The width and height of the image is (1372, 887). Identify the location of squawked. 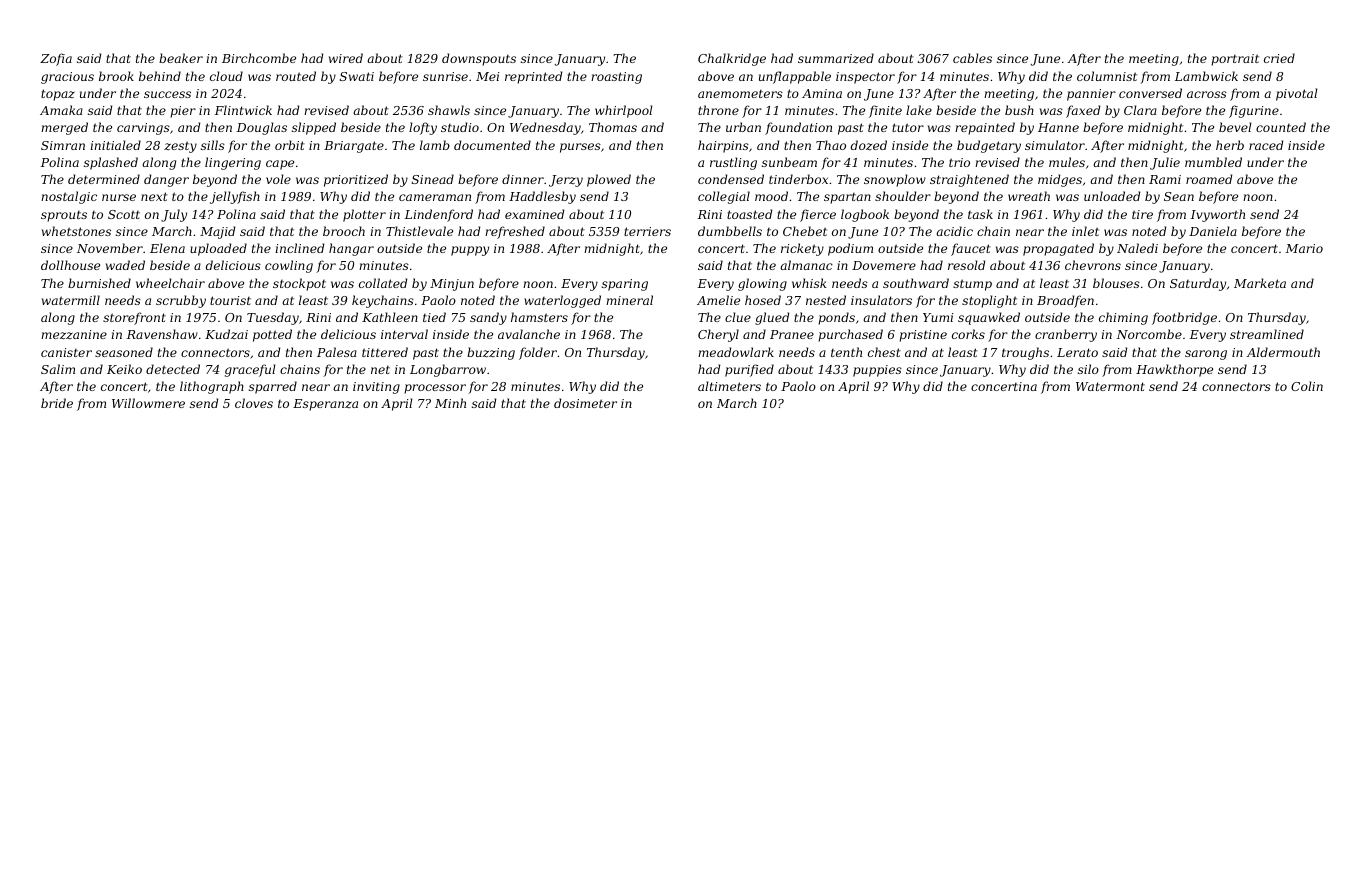
(989, 318).
